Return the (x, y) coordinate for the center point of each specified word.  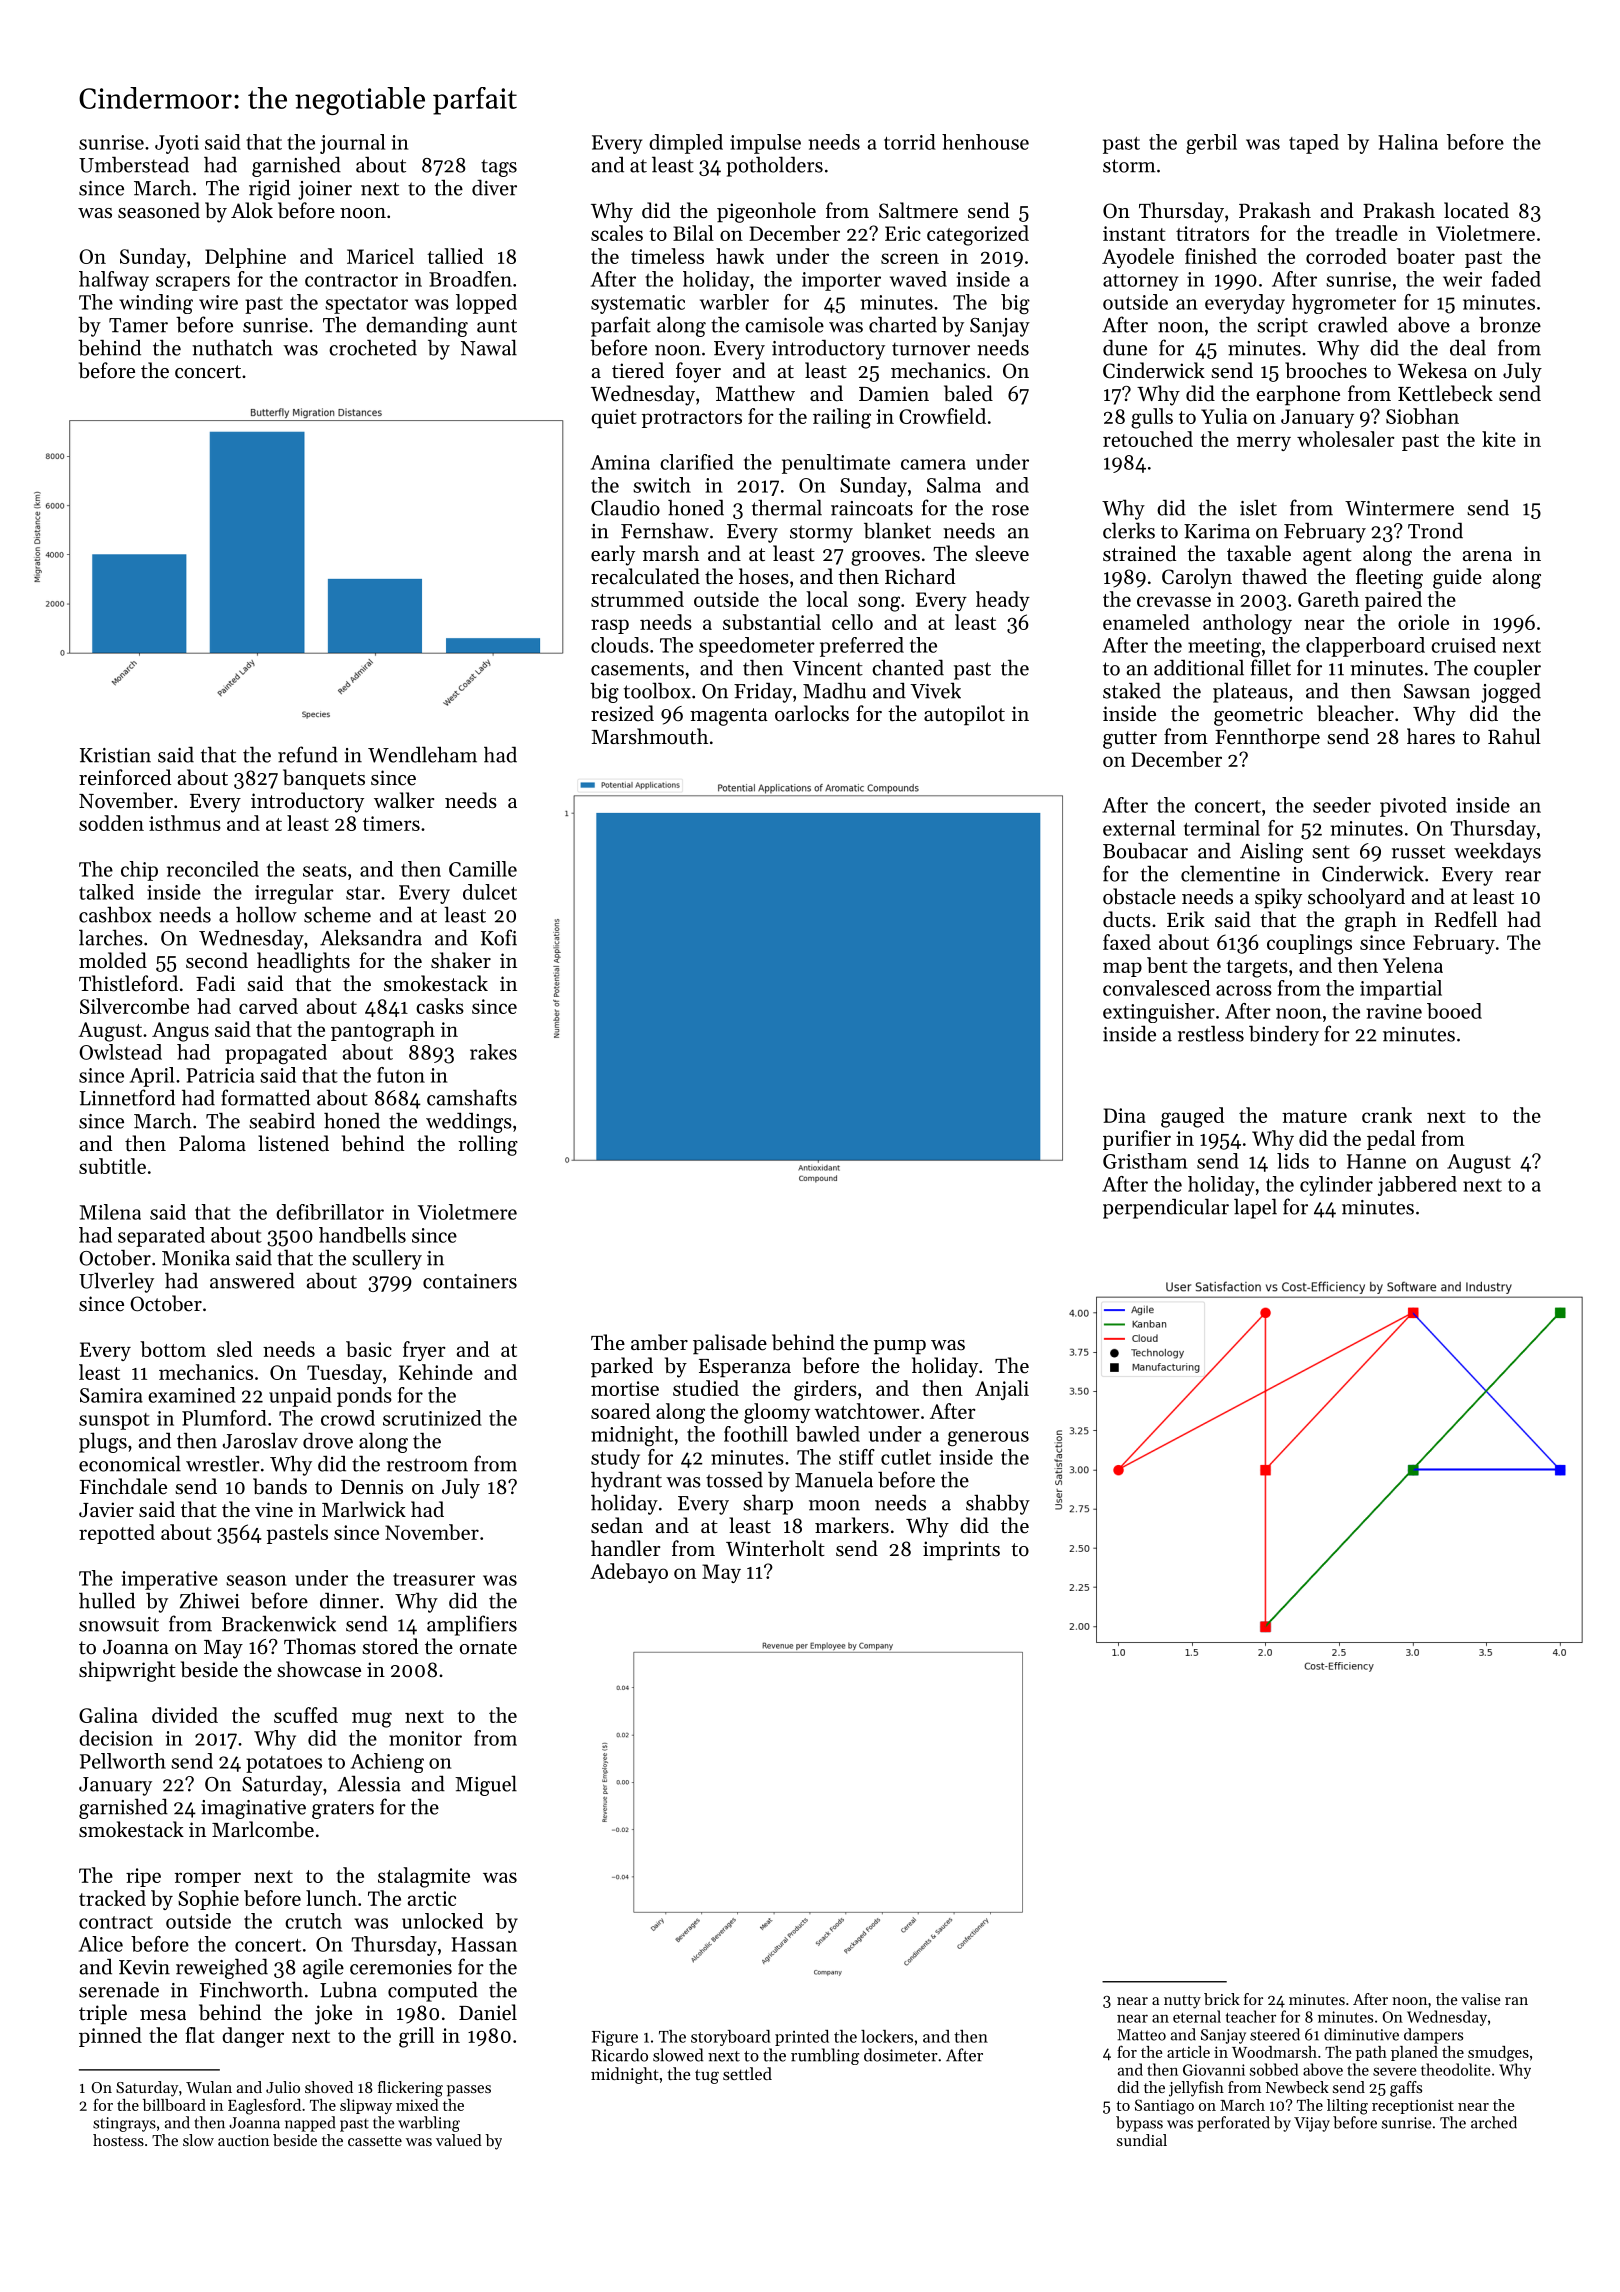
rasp (610, 626)
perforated (1233, 2124)
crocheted (373, 347)
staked (1132, 690)
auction (243, 2140)
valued (459, 2140)
